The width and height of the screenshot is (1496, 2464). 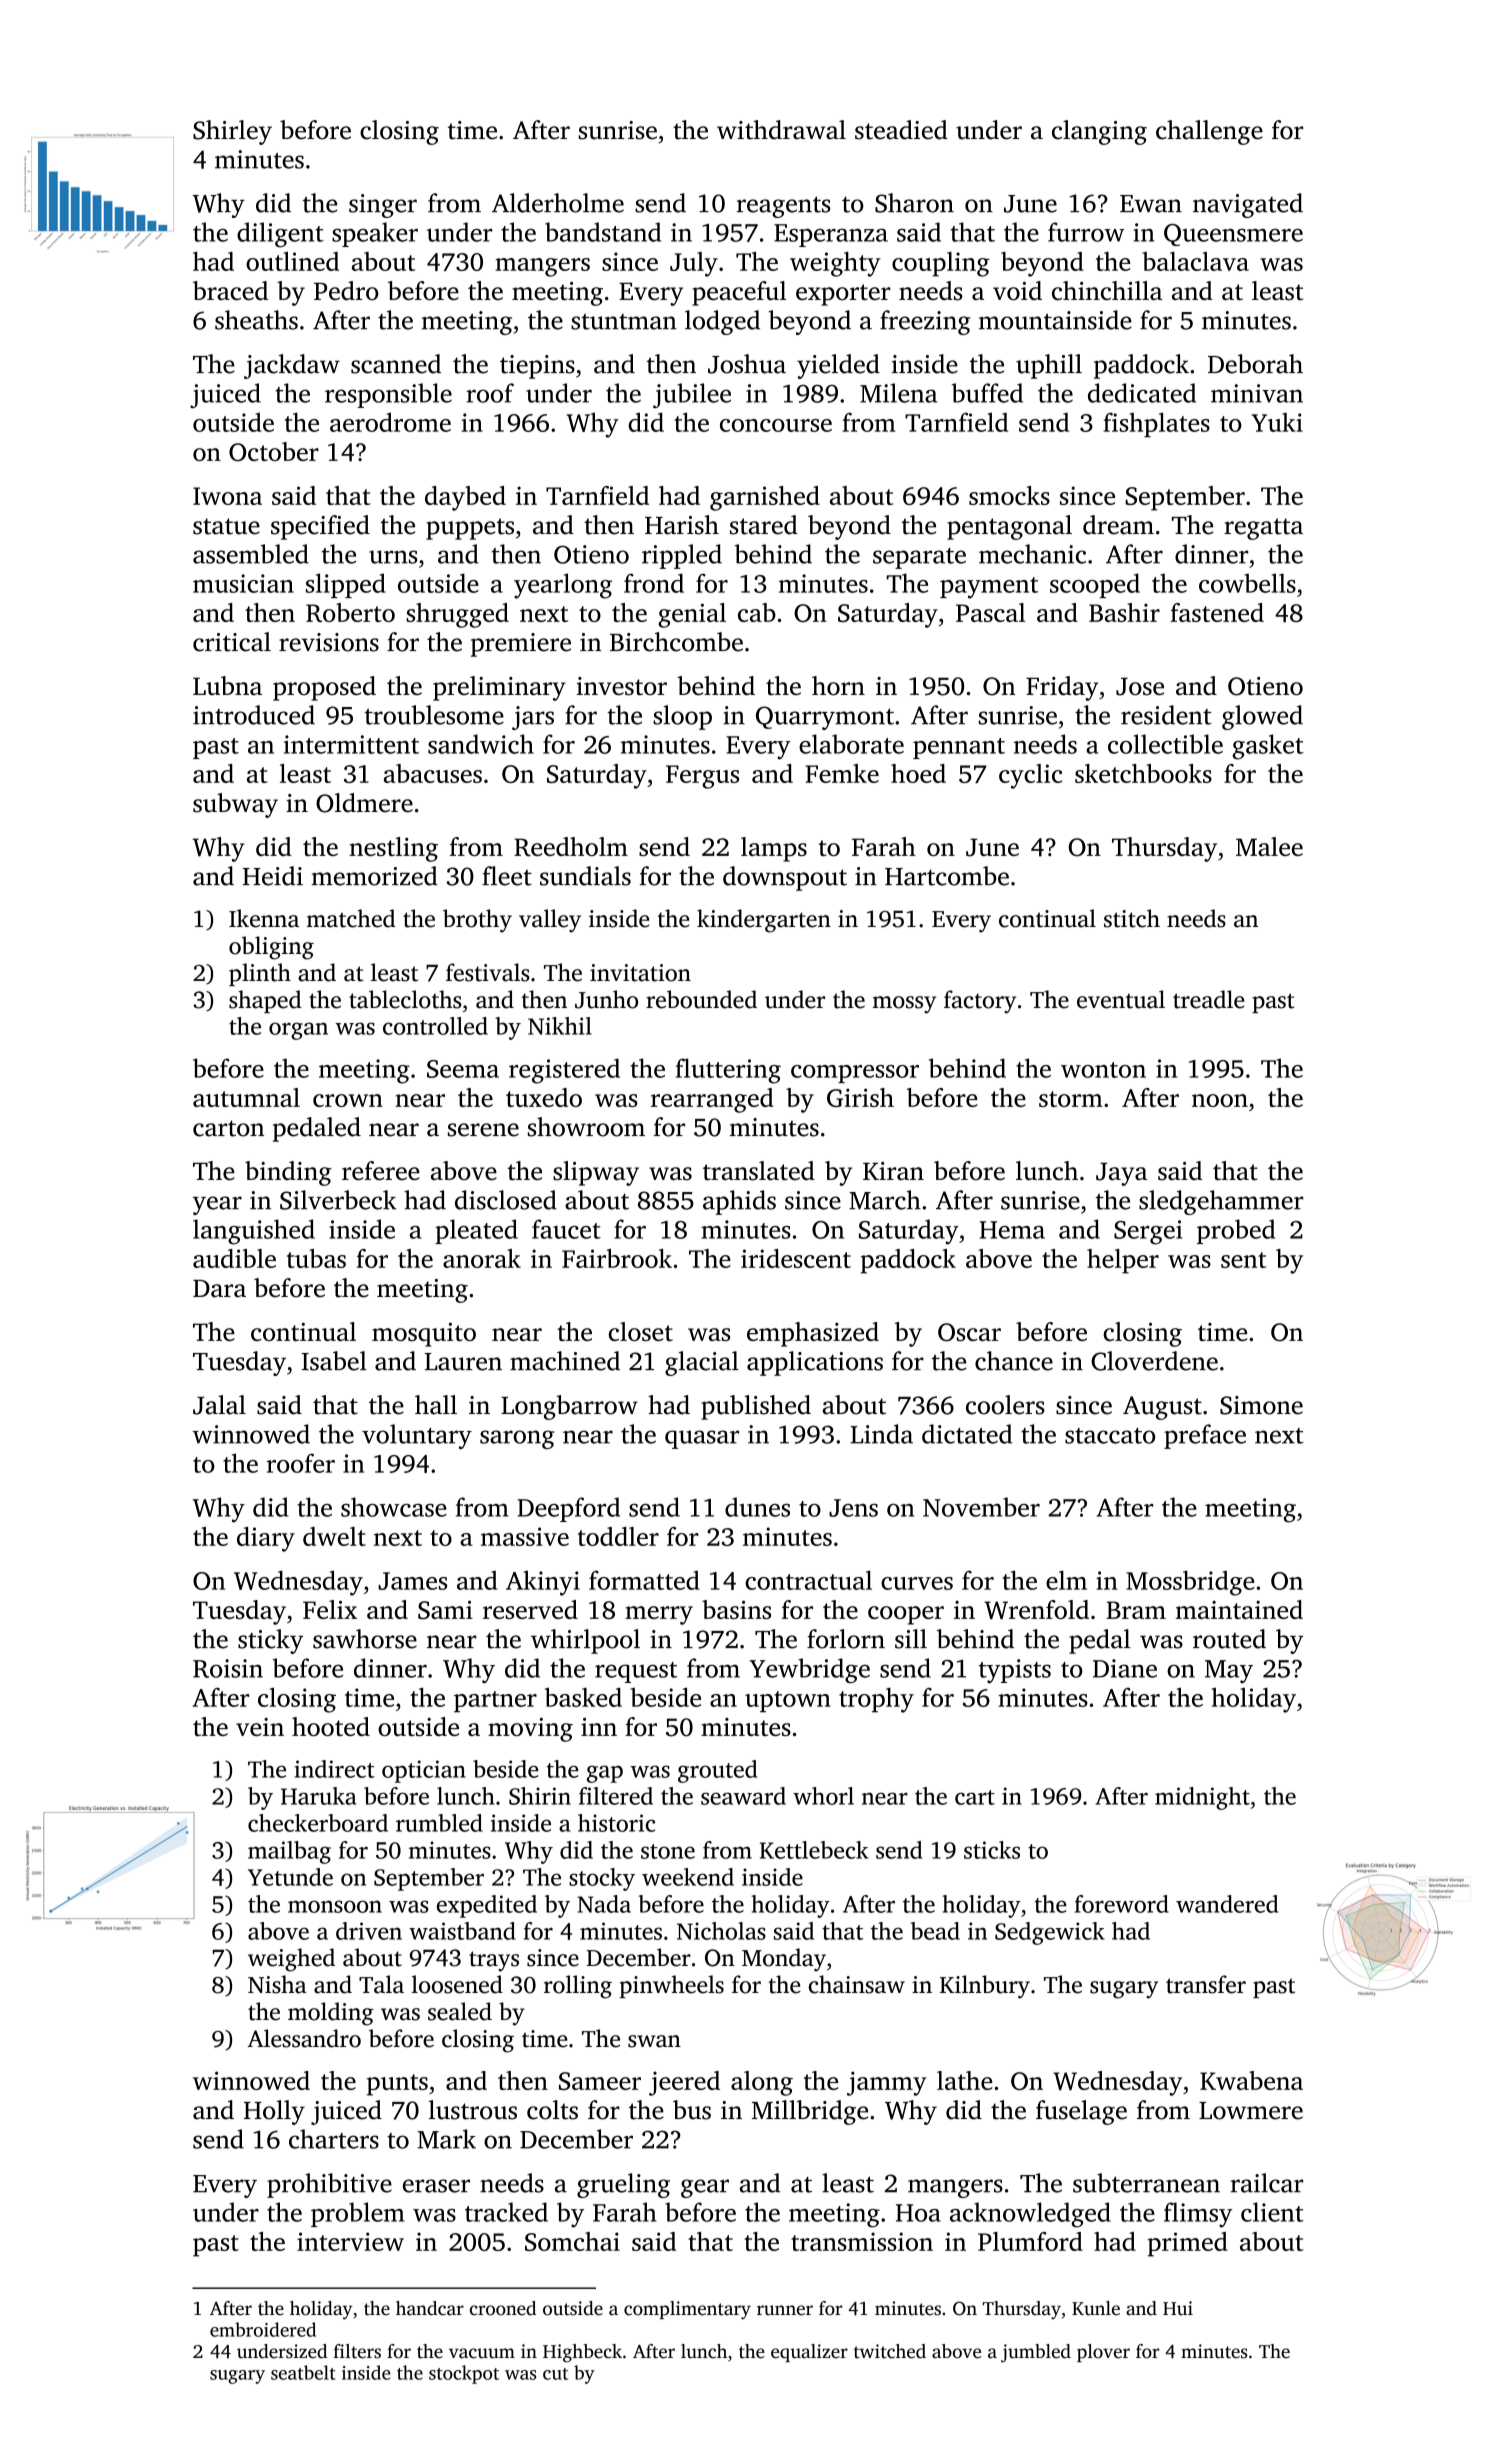 What do you see at coordinates (1005, 1405) in the screenshot?
I see `coolers` at bounding box center [1005, 1405].
